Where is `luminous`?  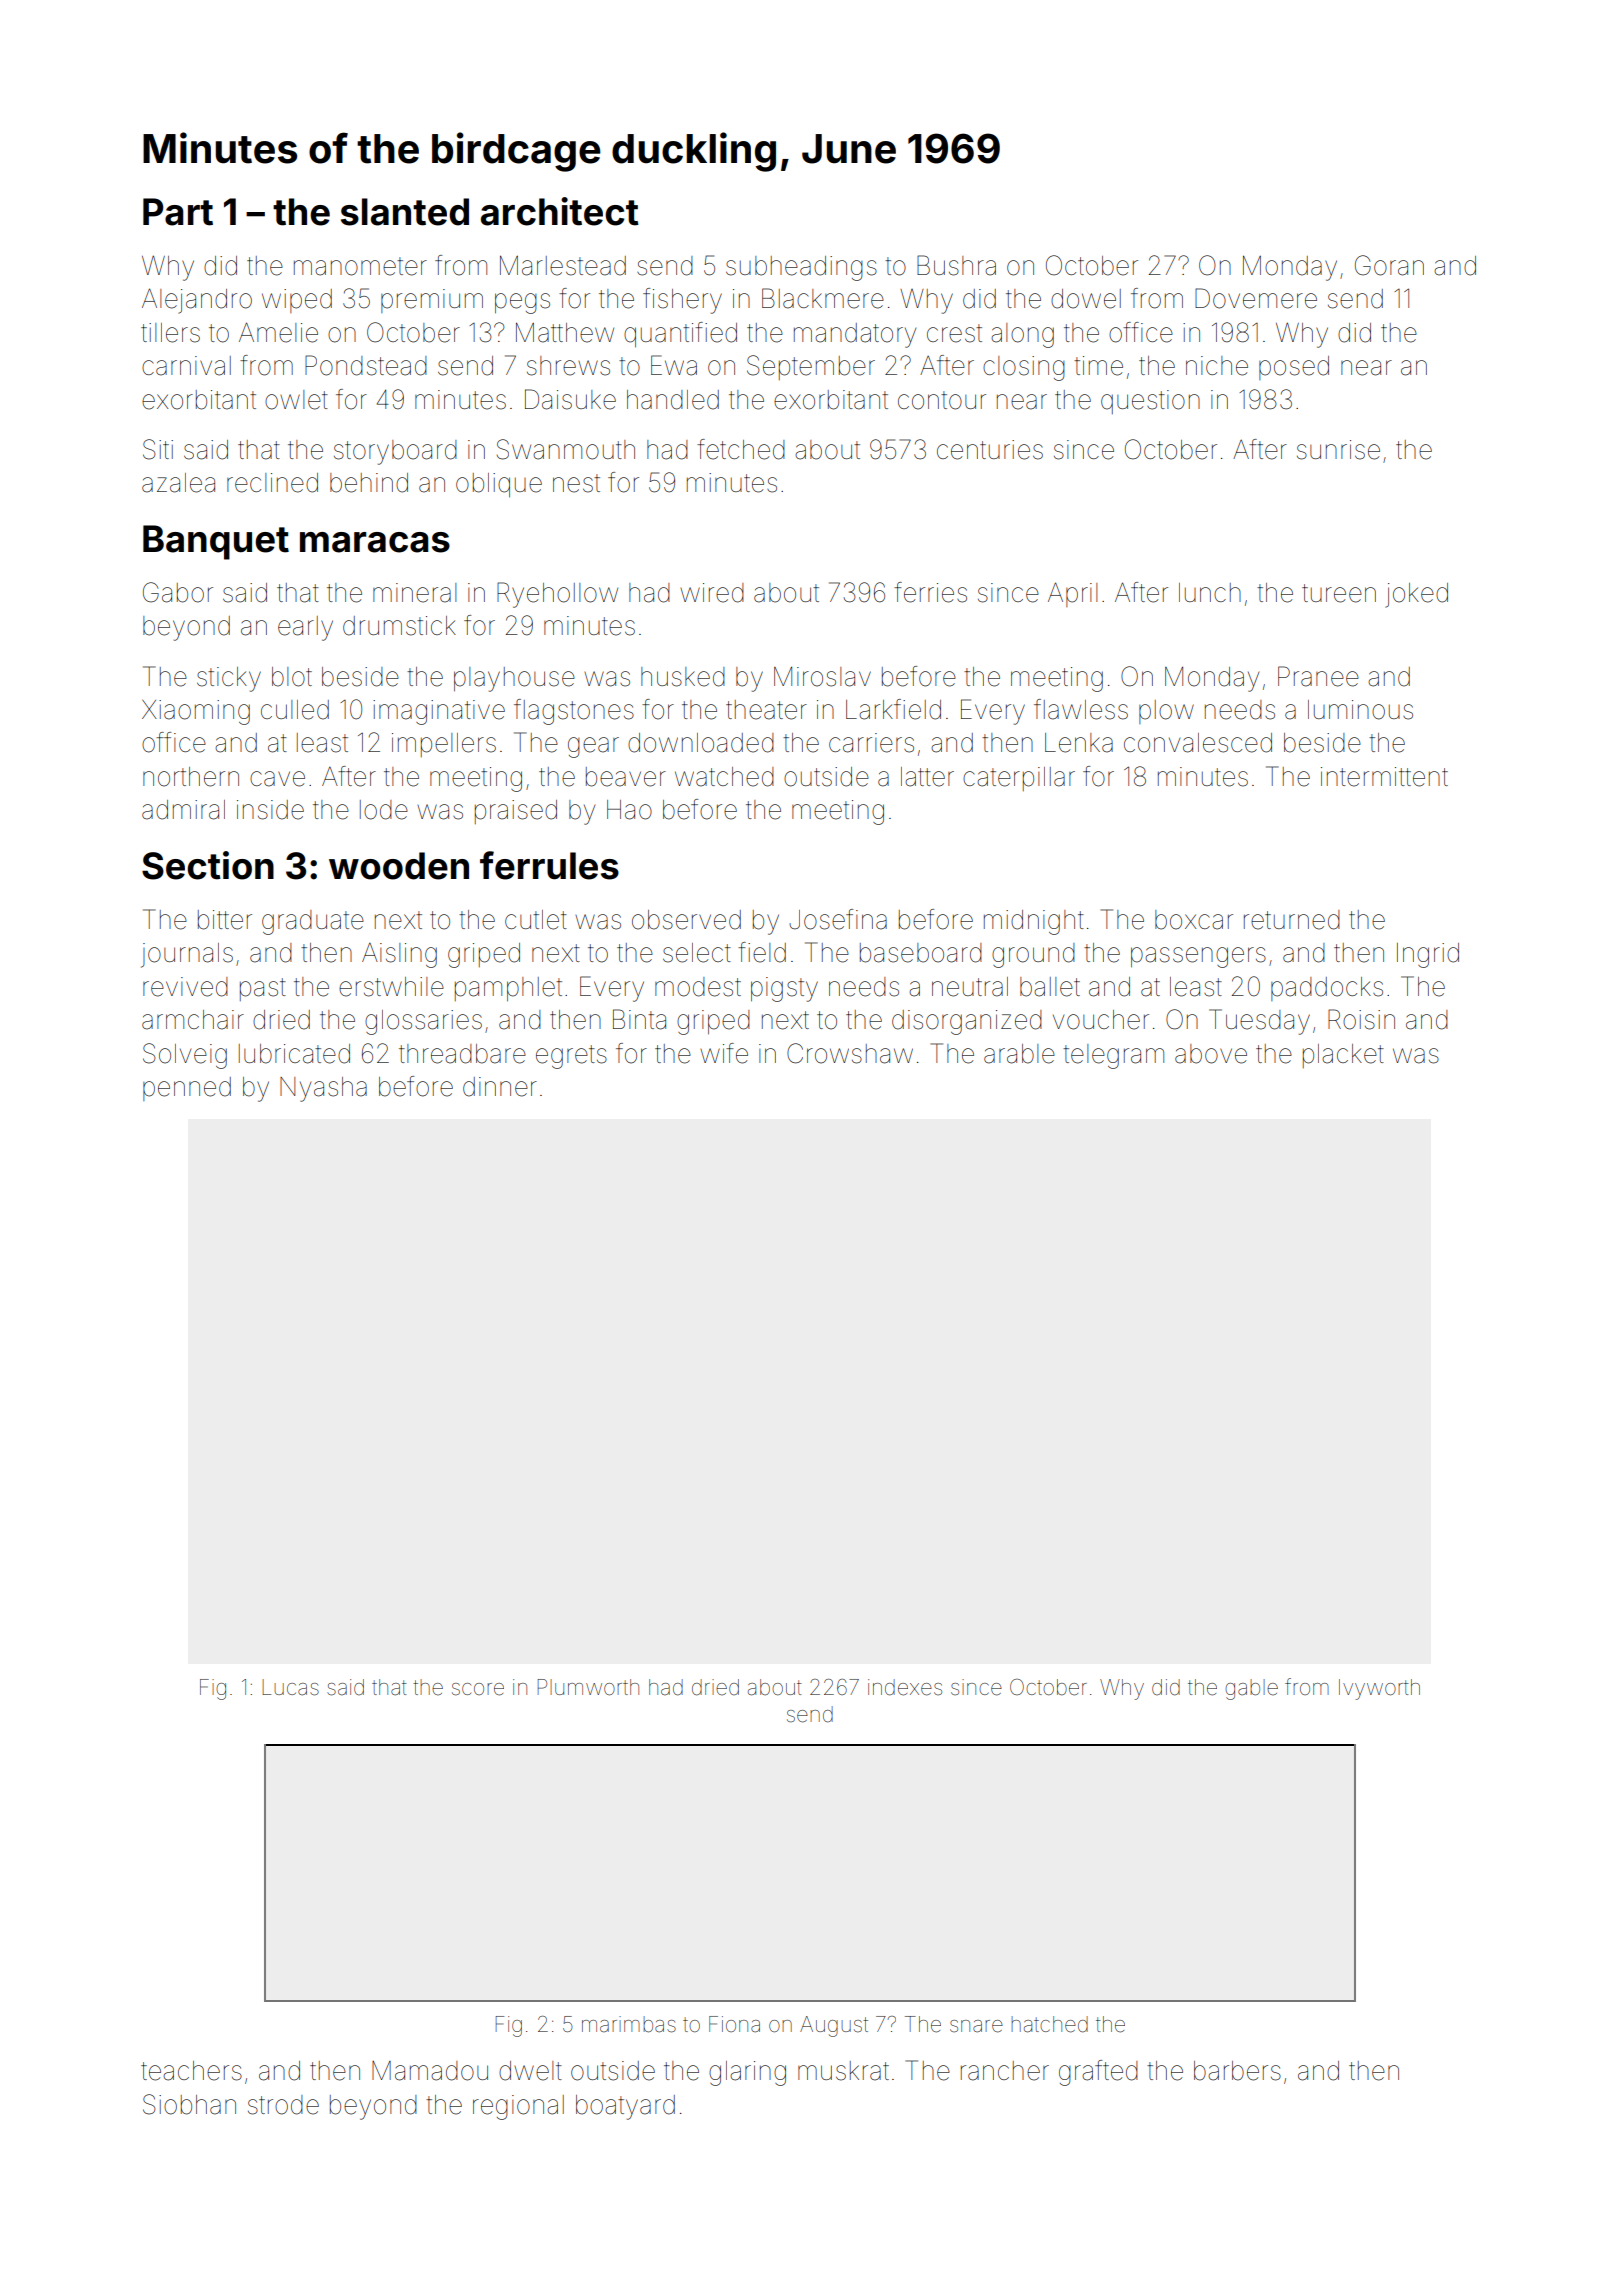
luminous is located at coordinates (1360, 710).
